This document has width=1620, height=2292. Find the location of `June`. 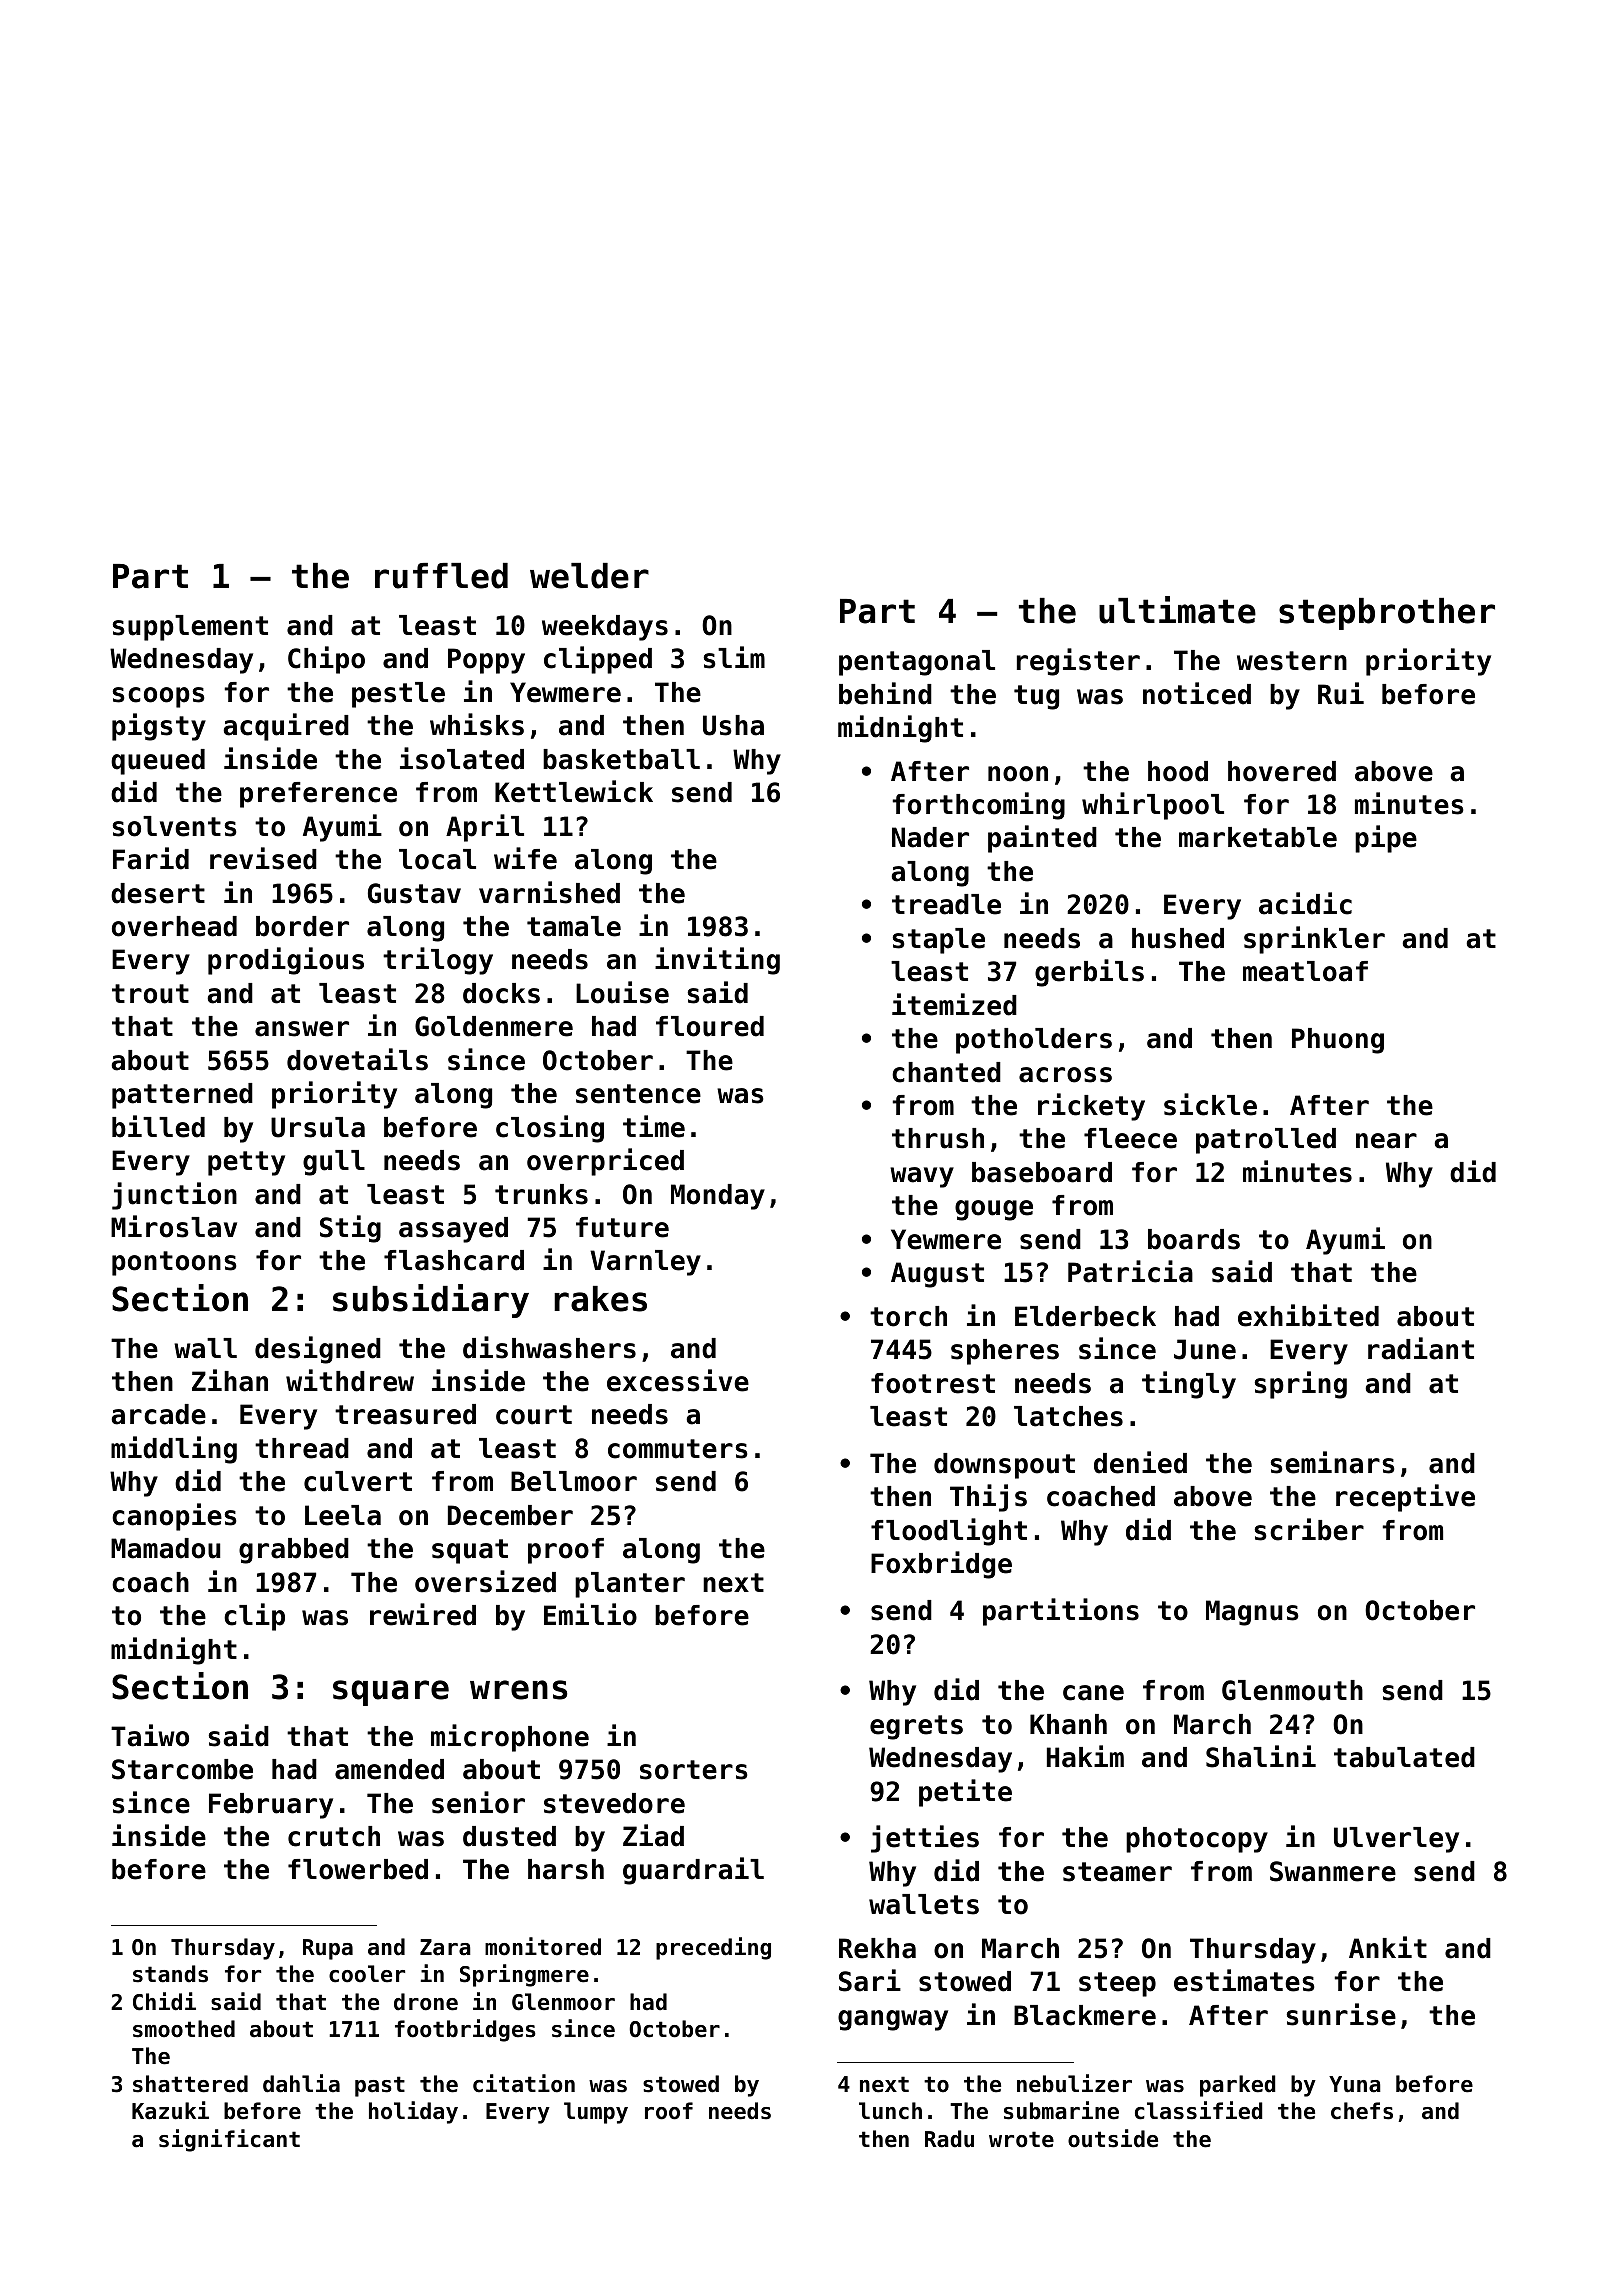

June is located at coordinates (1205, 1349).
